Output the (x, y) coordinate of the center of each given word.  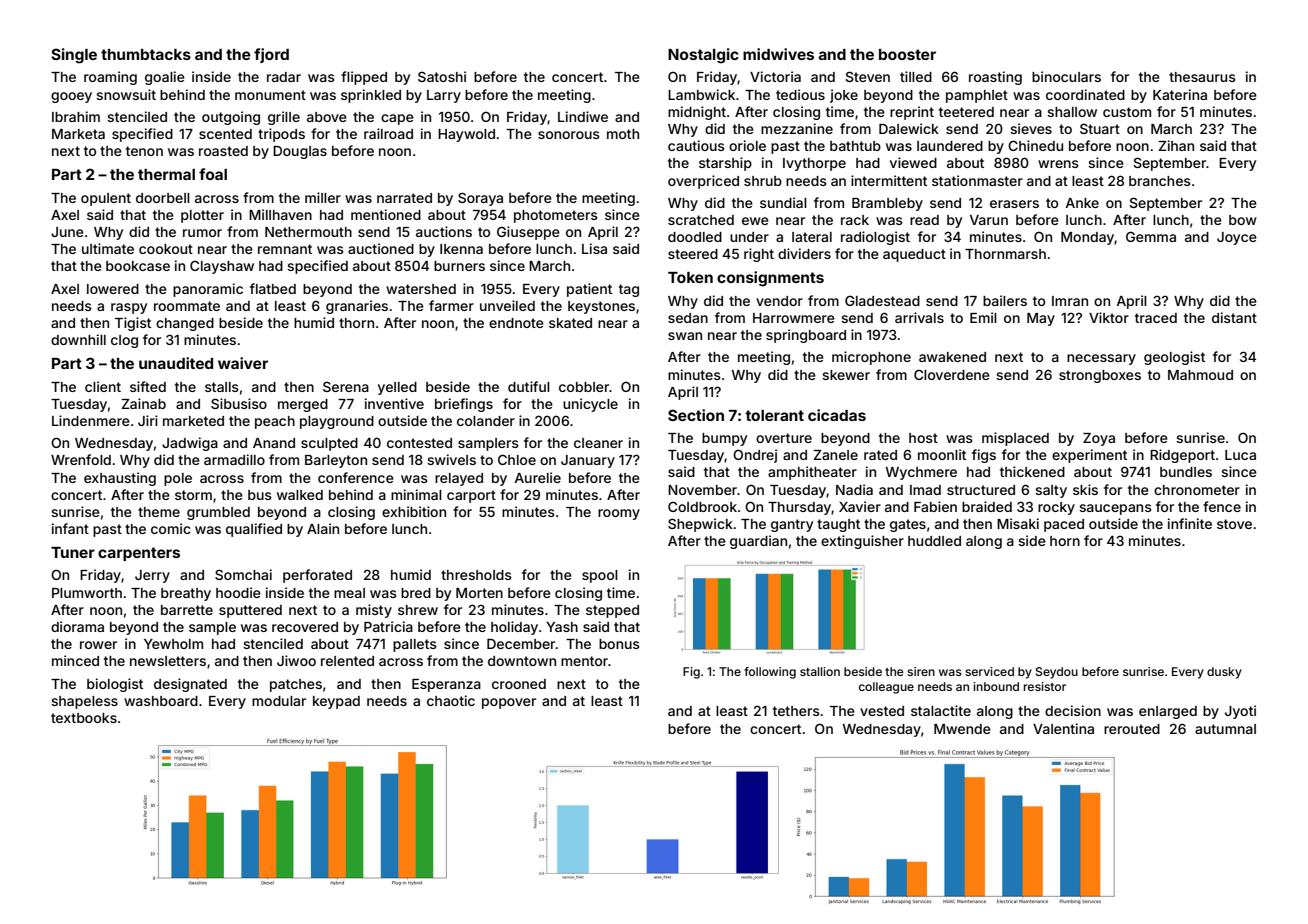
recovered (305, 627)
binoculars (1066, 76)
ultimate (108, 248)
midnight (697, 113)
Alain (323, 528)
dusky (1224, 673)
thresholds (476, 575)
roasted (223, 151)
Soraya (480, 199)
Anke (1082, 203)
